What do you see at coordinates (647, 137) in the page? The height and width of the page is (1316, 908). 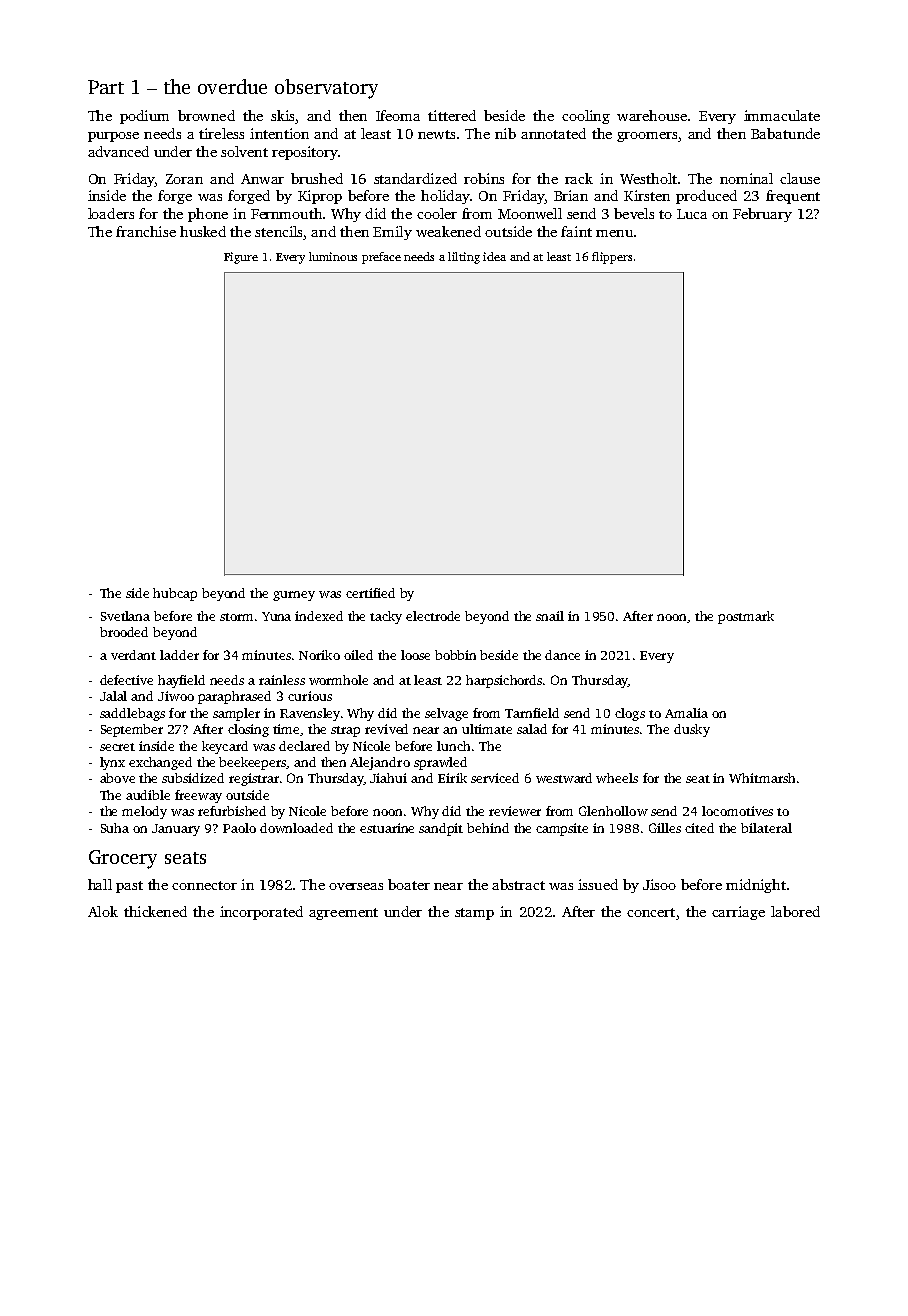 I see `groomers` at bounding box center [647, 137].
